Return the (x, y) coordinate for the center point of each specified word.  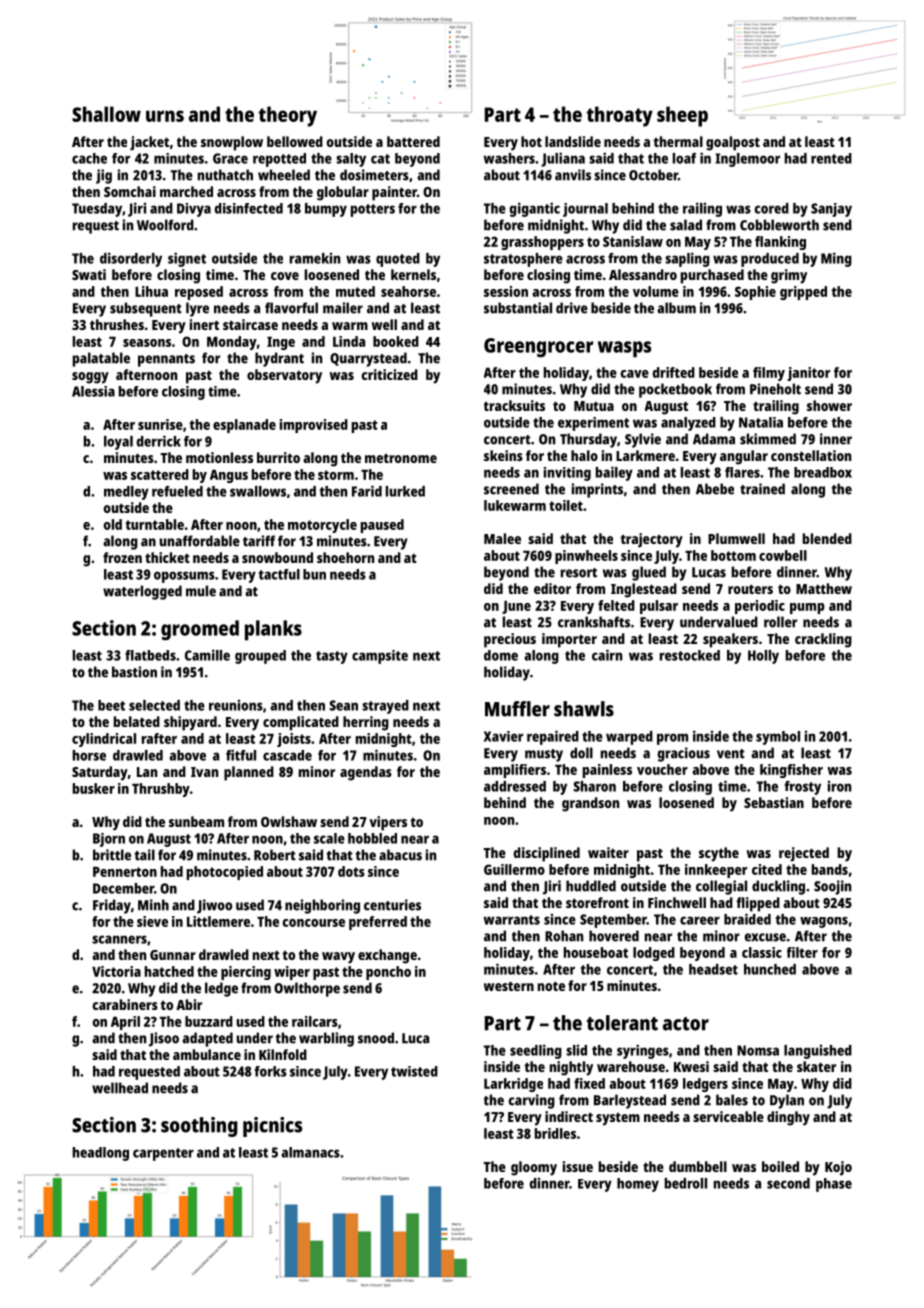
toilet (566, 505)
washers (509, 158)
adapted (207, 1039)
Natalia (761, 422)
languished (818, 1051)
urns (165, 116)
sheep (682, 116)
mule (201, 591)
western (509, 986)
